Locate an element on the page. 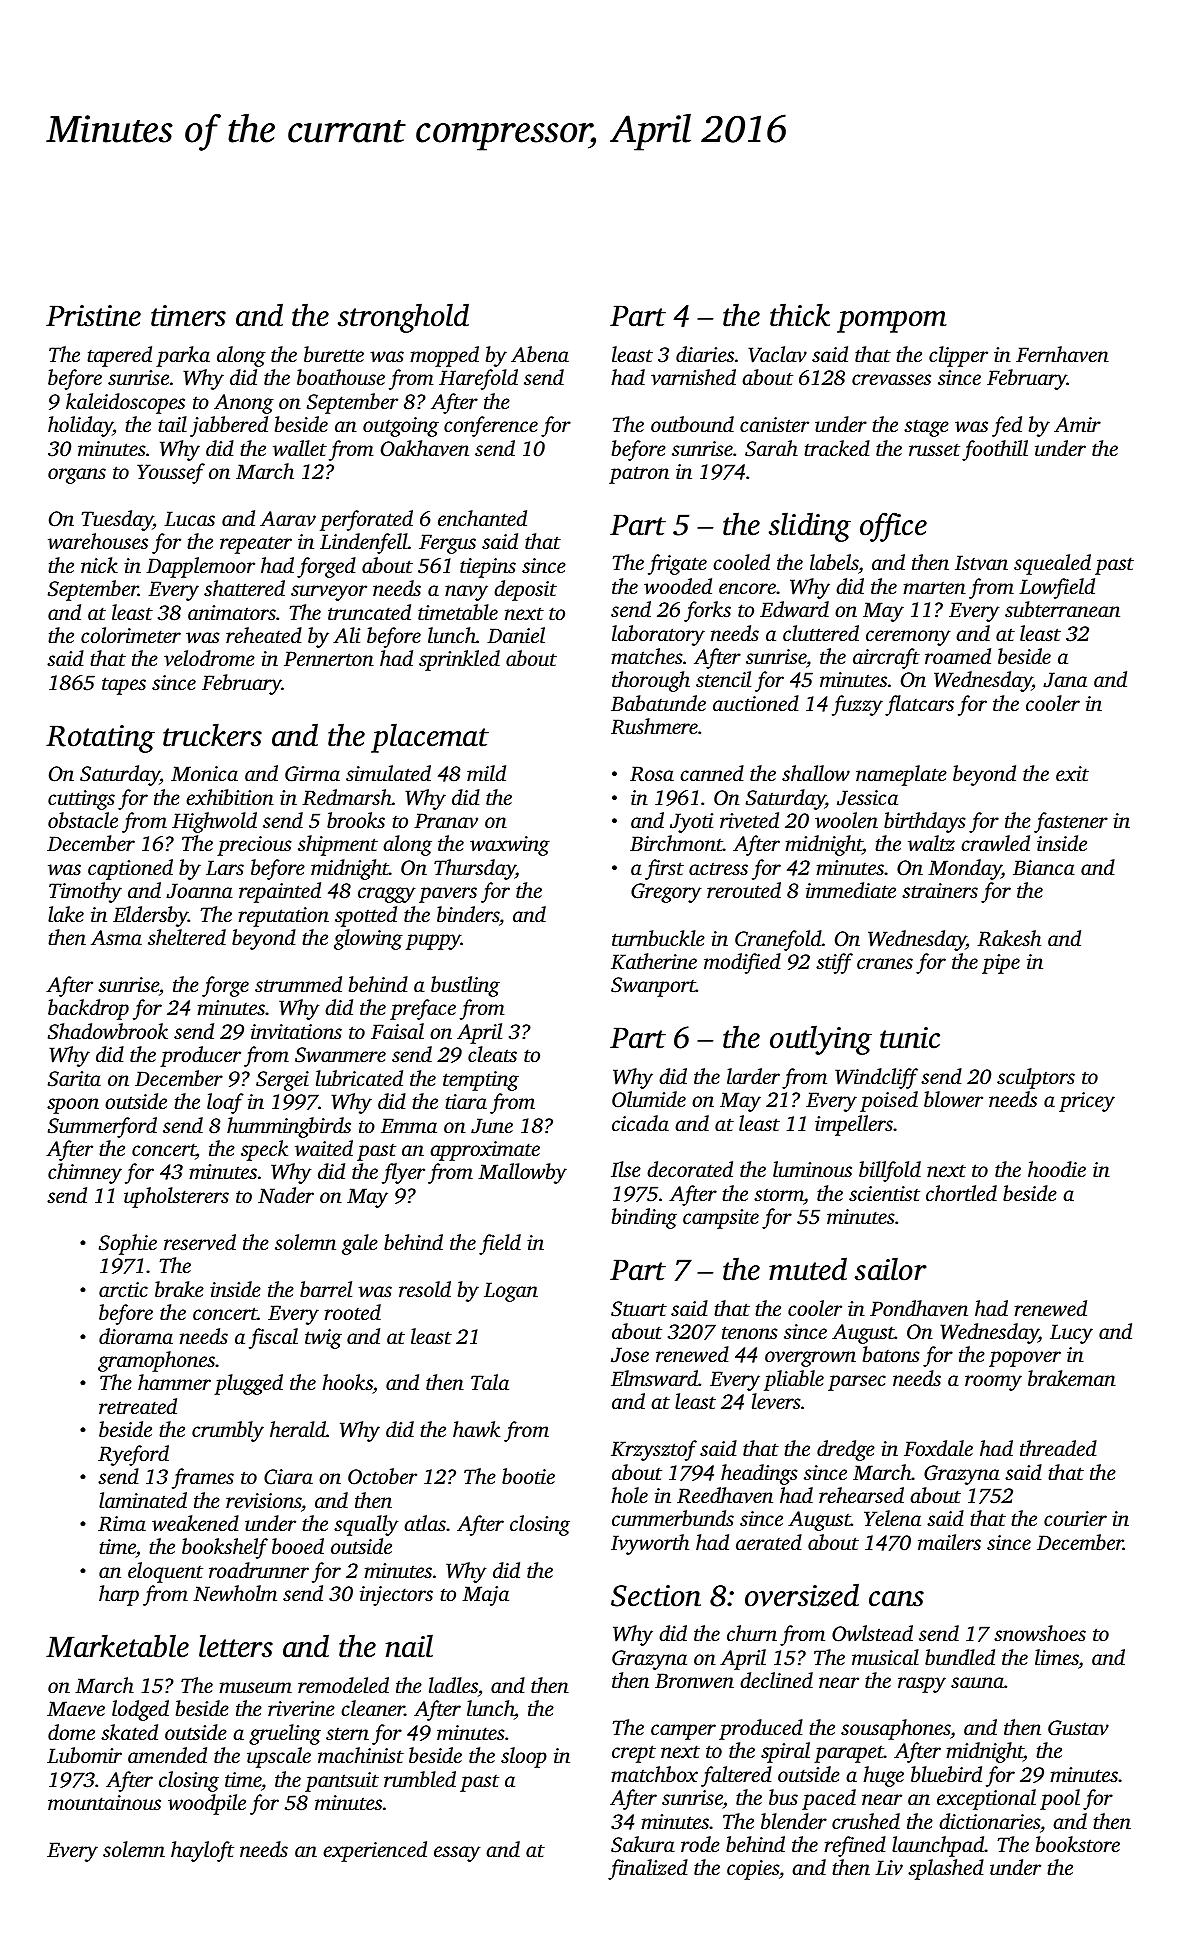 This page has width=1185, height=1952. stronghold is located at coordinates (403, 318).
